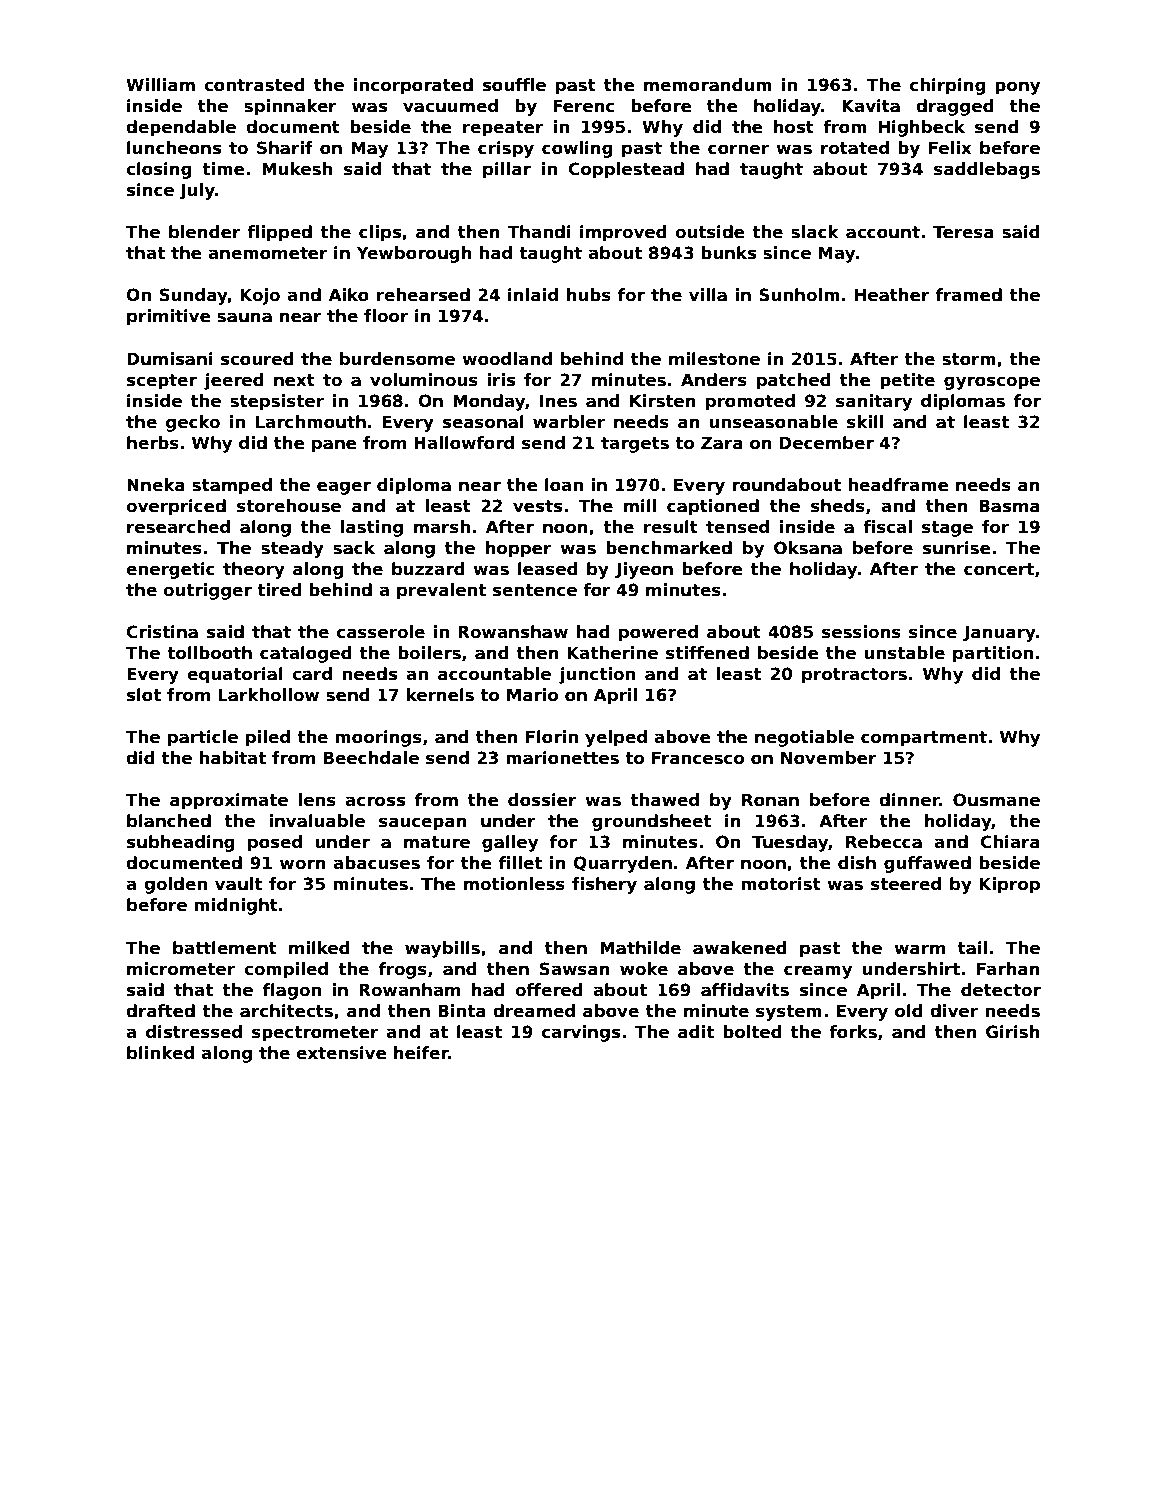 This image has width=1167, height=1511. I want to click on negotiable, so click(804, 738).
